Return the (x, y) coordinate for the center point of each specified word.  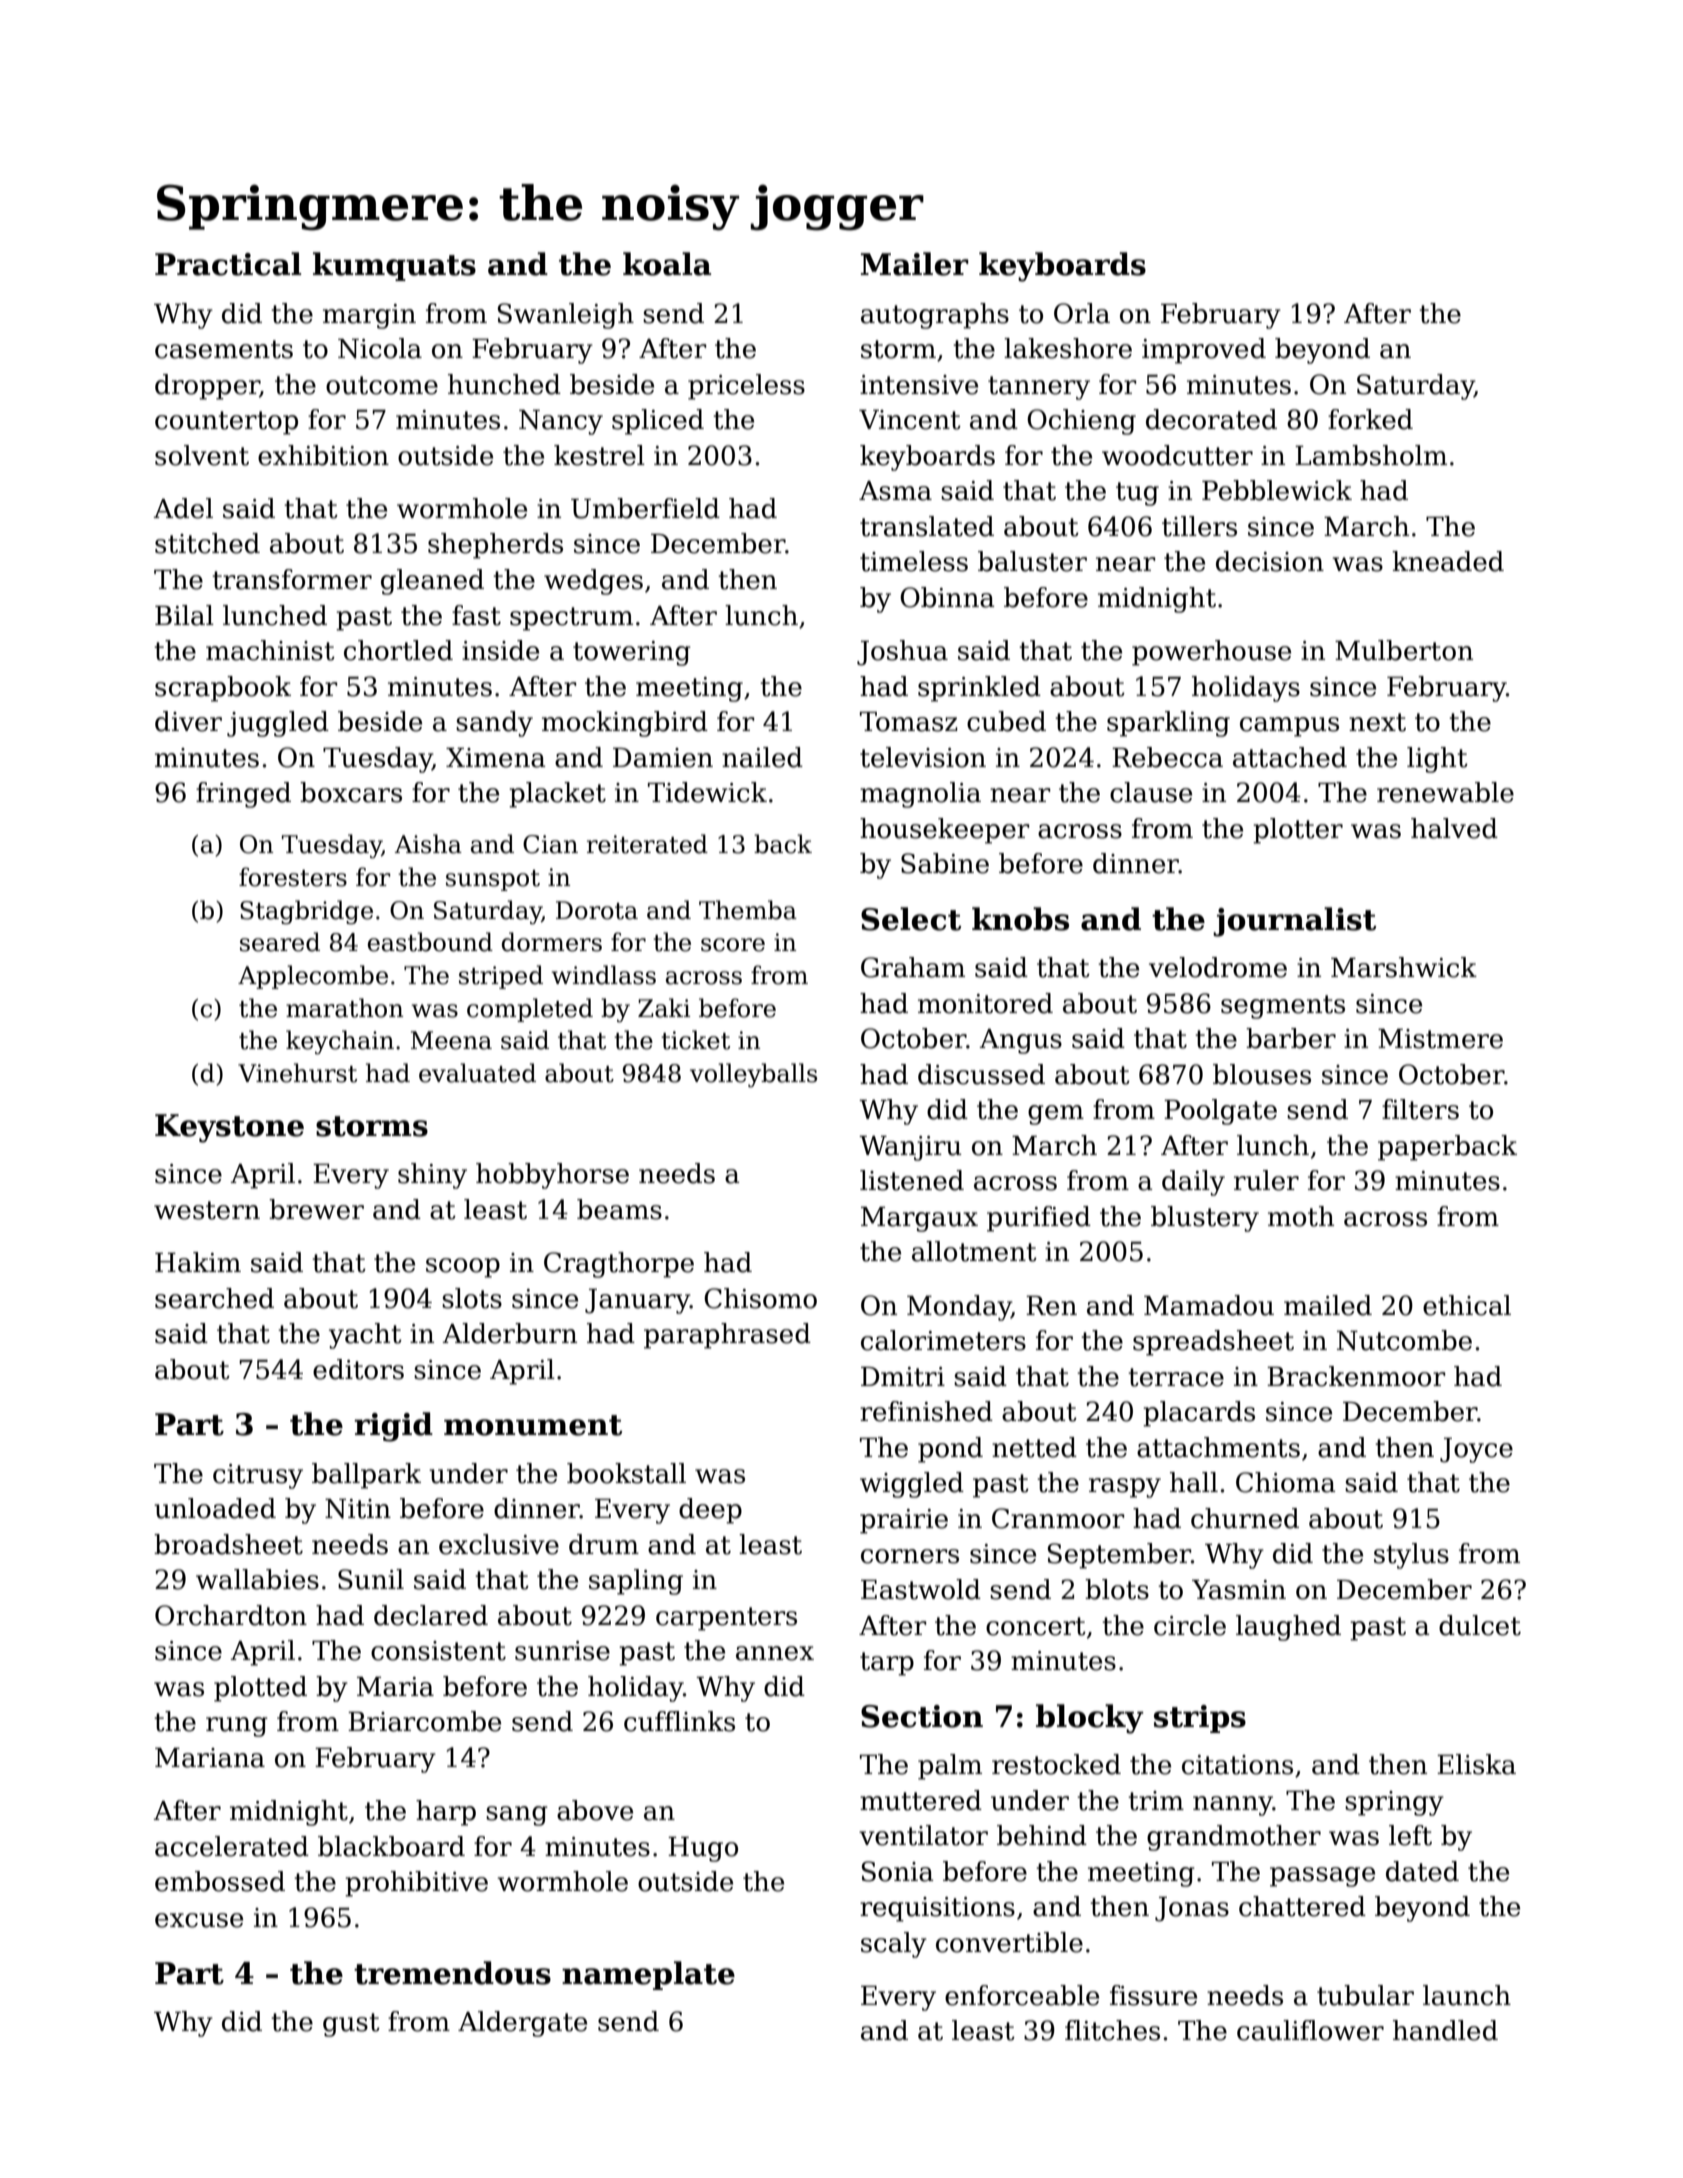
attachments (1218, 1447)
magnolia (920, 795)
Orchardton (231, 1615)
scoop (463, 1268)
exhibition (323, 455)
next (1377, 722)
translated (927, 526)
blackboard (391, 1846)
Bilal (184, 615)
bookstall (626, 1473)
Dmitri (903, 1377)
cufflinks (679, 1721)
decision (1270, 561)
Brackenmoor (1356, 1376)
